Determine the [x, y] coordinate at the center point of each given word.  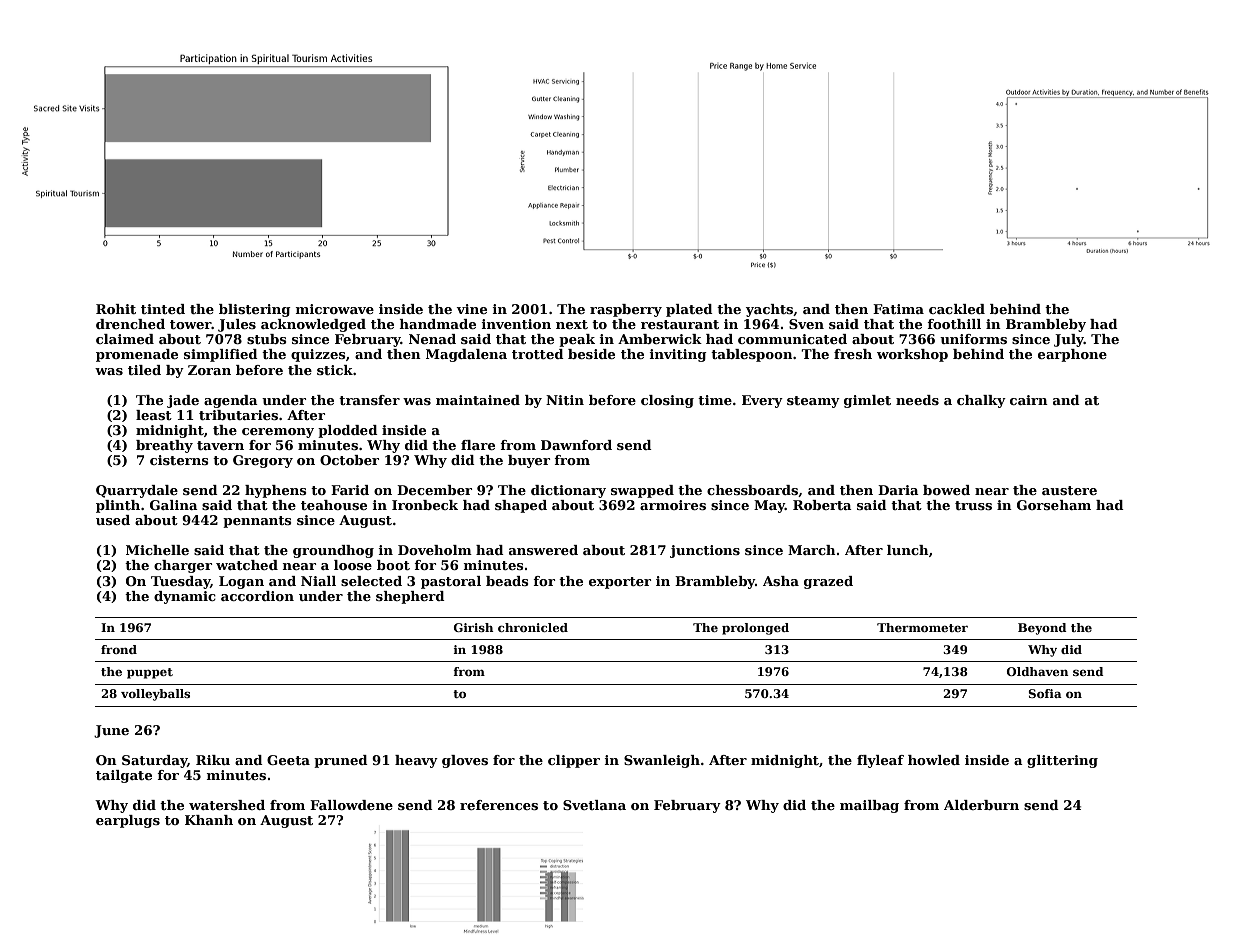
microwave [335, 309]
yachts [769, 310]
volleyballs [155, 695]
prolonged [755, 629]
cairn [1029, 400]
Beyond [1042, 629]
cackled [957, 309]
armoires [673, 505]
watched [247, 565]
